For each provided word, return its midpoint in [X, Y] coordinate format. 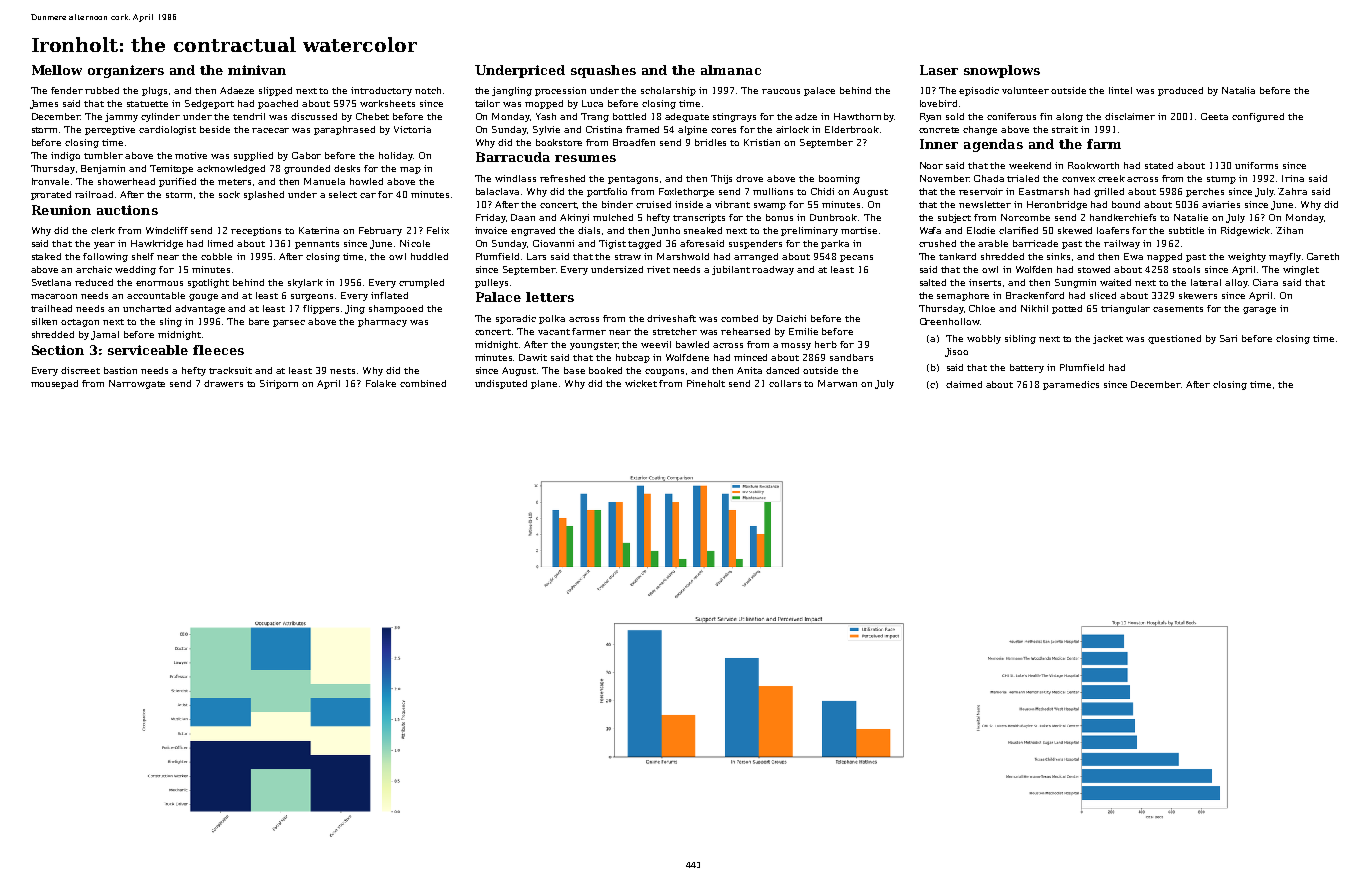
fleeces [218, 350]
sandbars [851, 357]
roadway [773, 270]
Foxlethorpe [686, 192]
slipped [275, 91]
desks [347, 168]
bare [259, 321]
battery [1027, 368]
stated [1159, 165]
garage [1259, 310]
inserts [985, 282]
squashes [603, 71]
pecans [856, 258]
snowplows [1002, 71]
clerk [103, 230]
